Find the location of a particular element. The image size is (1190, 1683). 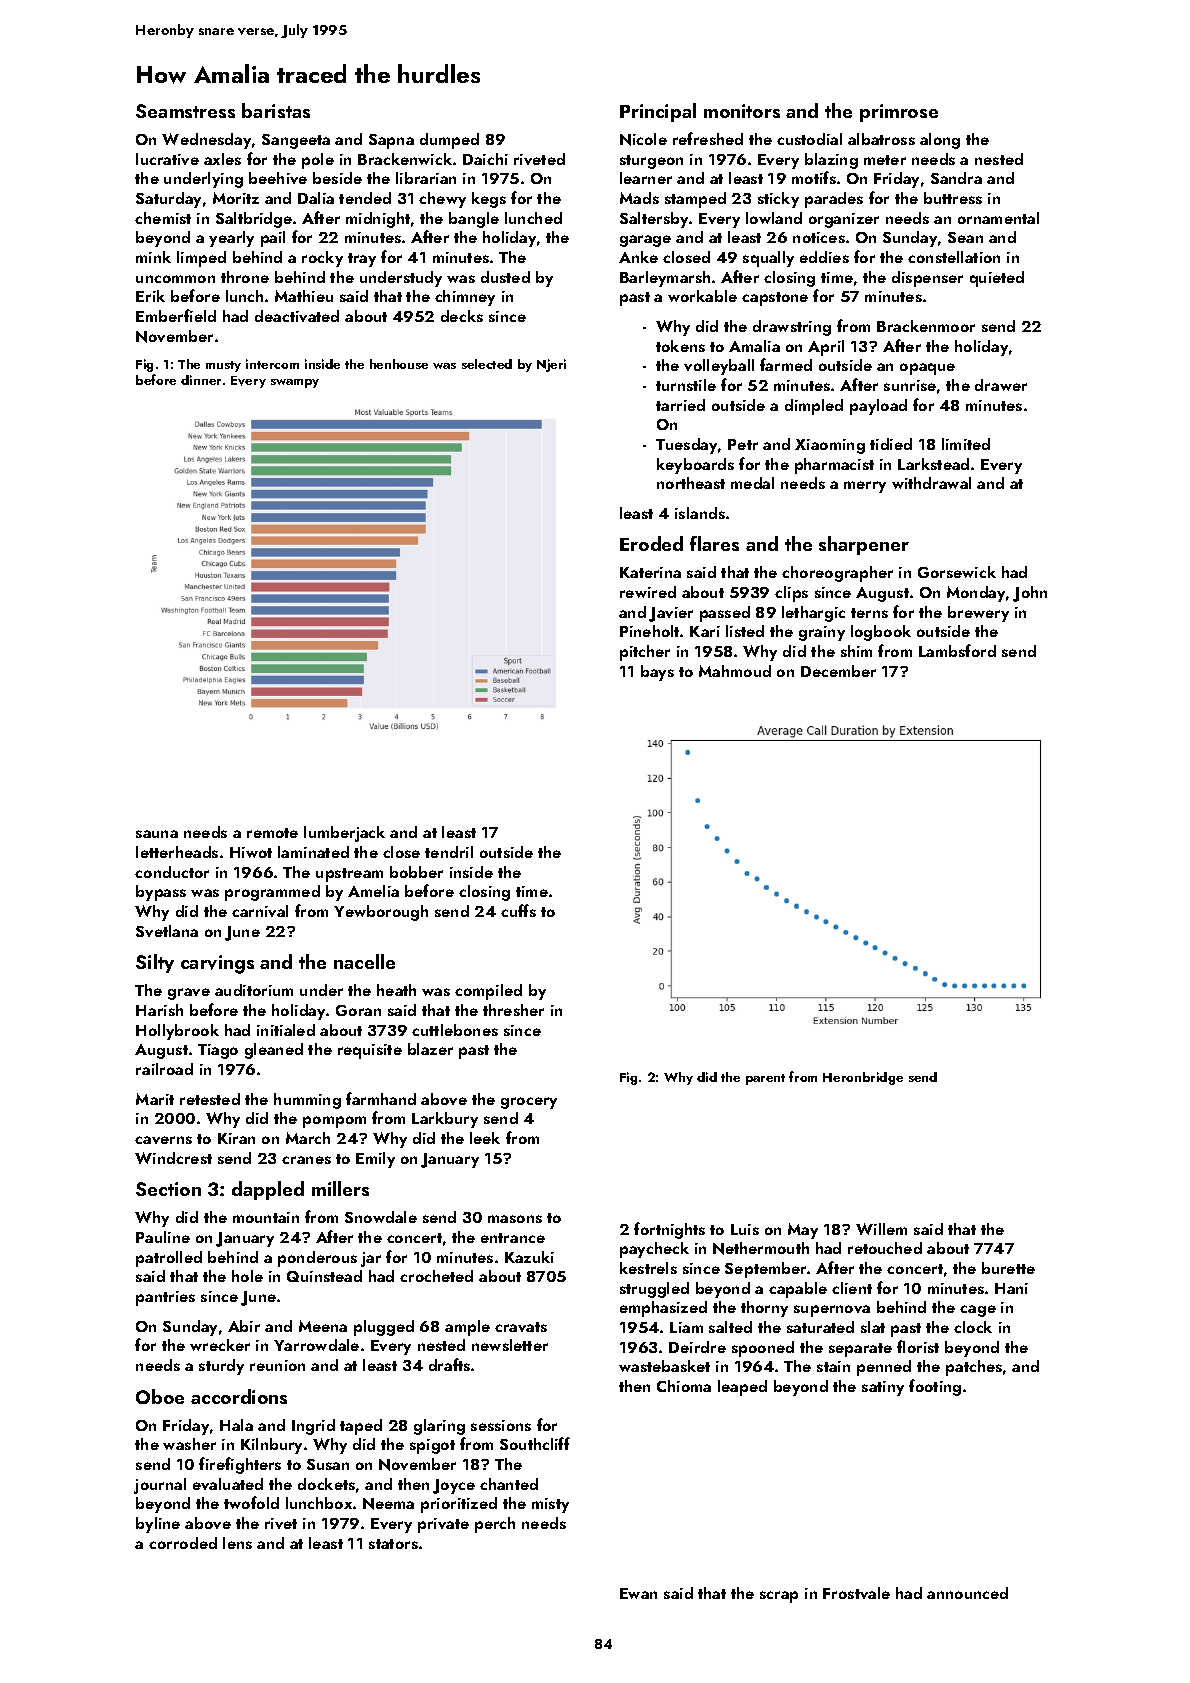

bays is located at coordinates (657, 673).
